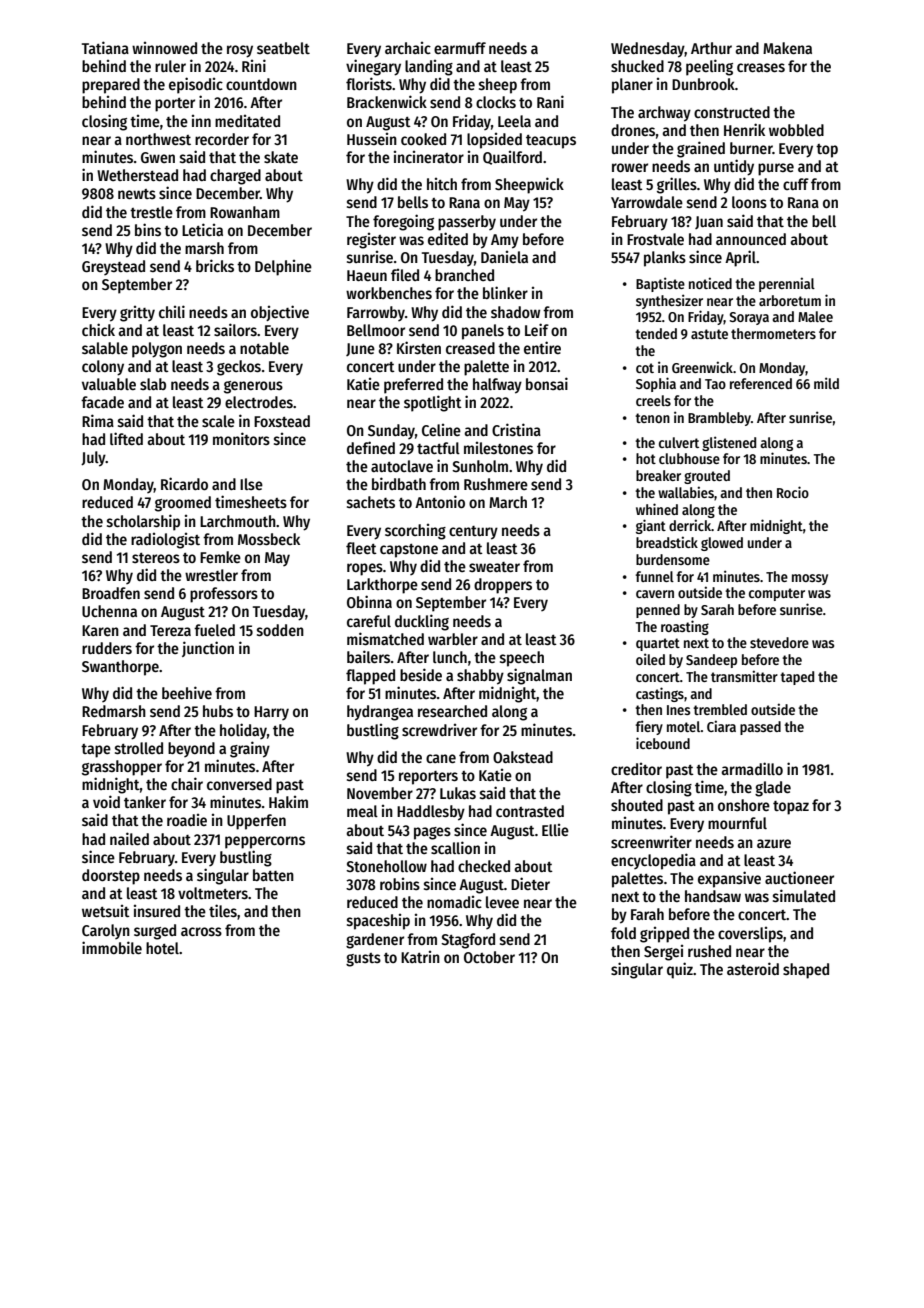 The image size is (924, 1308). I want to click on colony, so click(103, 368).
